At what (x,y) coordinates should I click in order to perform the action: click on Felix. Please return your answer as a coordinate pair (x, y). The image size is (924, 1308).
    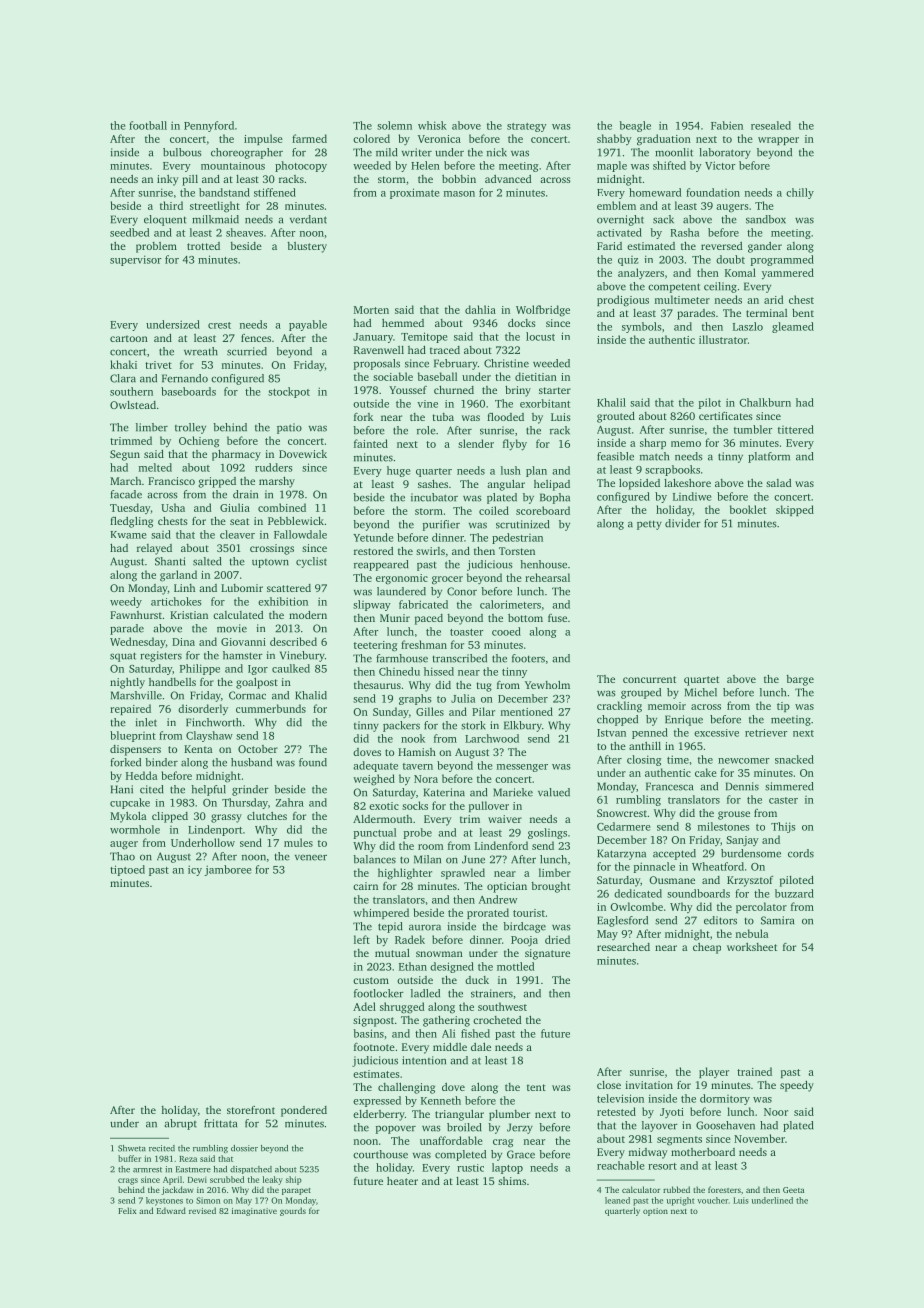
    Looking at the image, I should click on (127, 1210).
